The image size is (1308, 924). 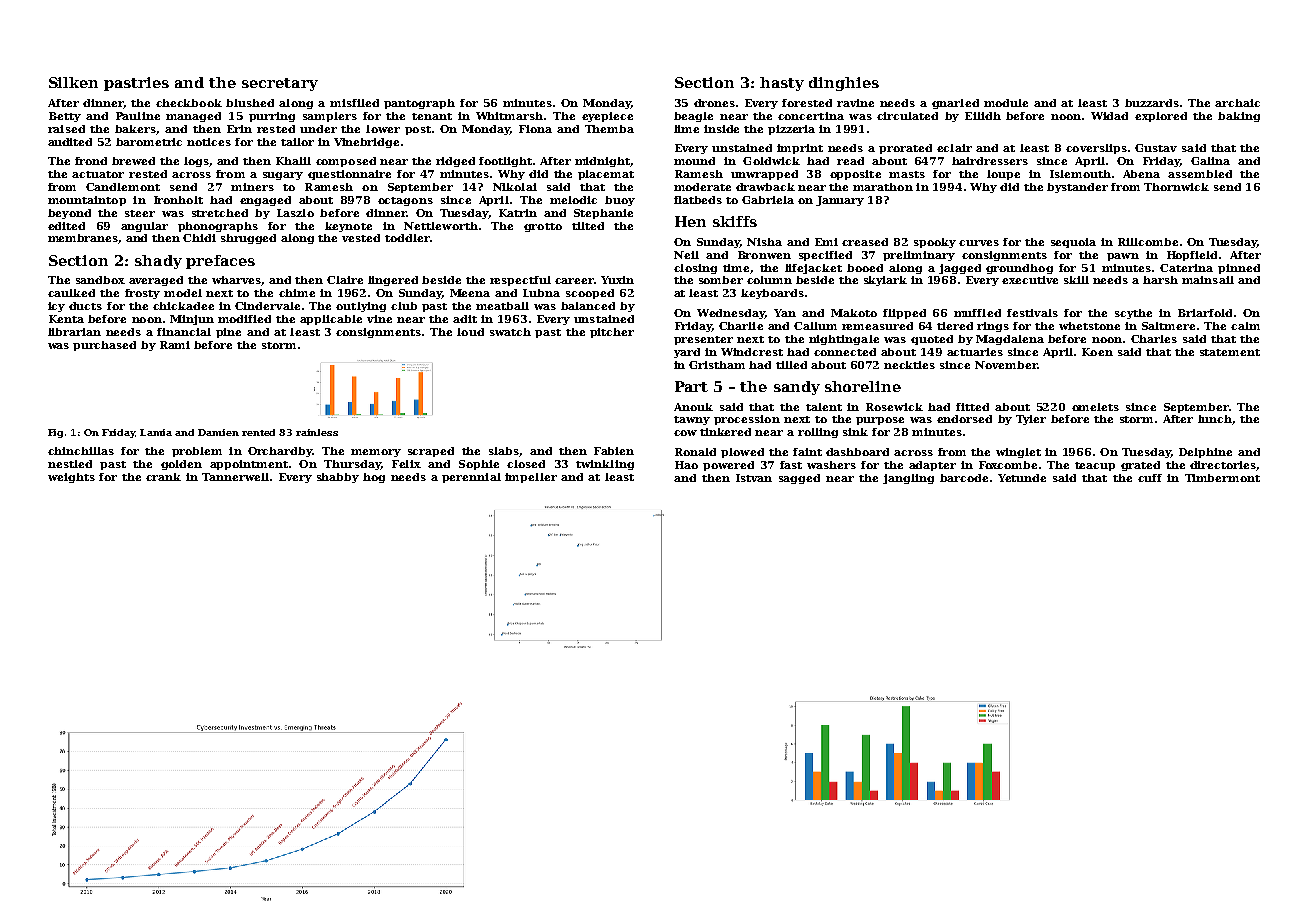 I want to click on moderate, so click(x=702, y=187).
